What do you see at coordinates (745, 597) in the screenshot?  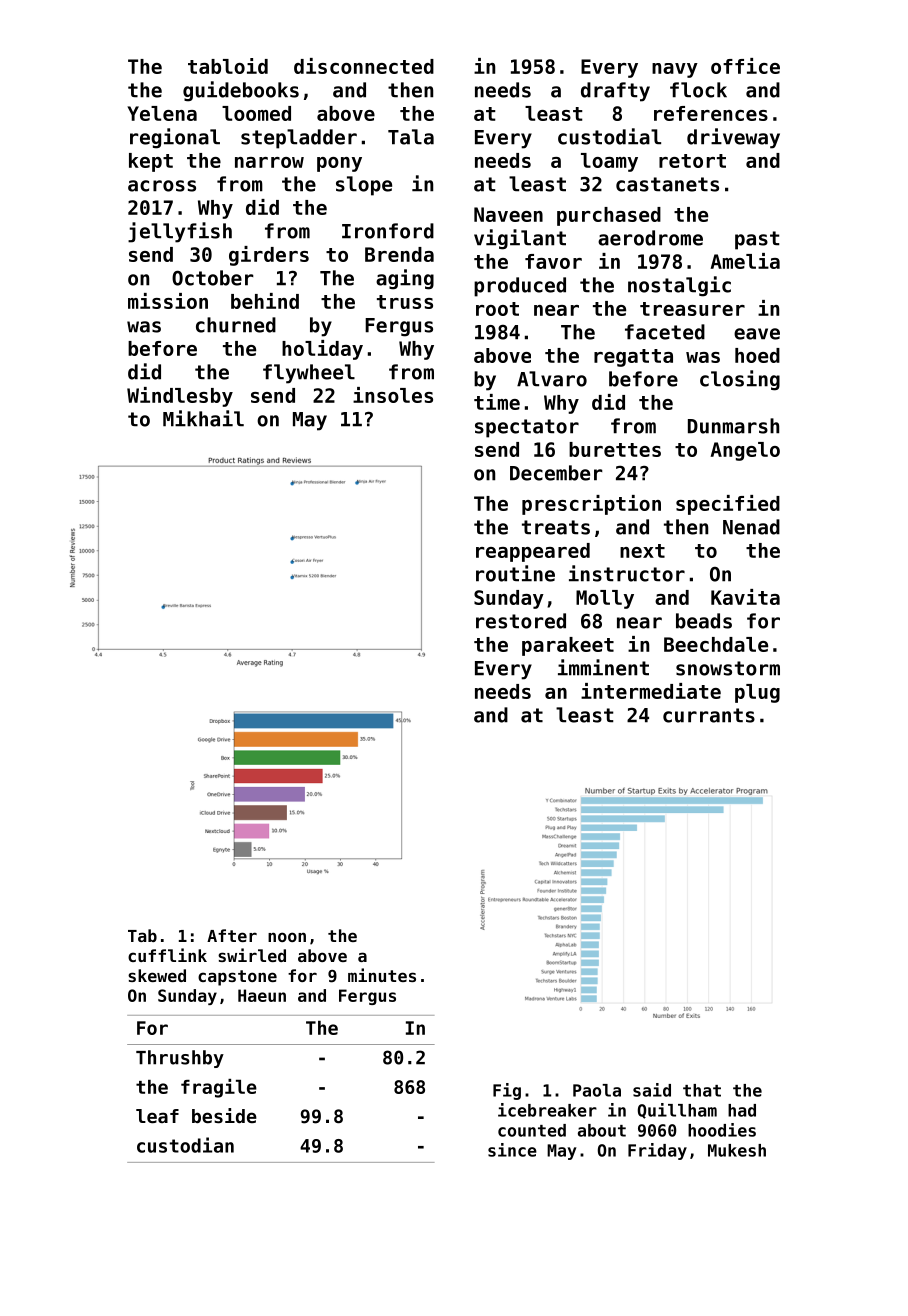 I see `Kavita` at bounding box center [745, 597].
